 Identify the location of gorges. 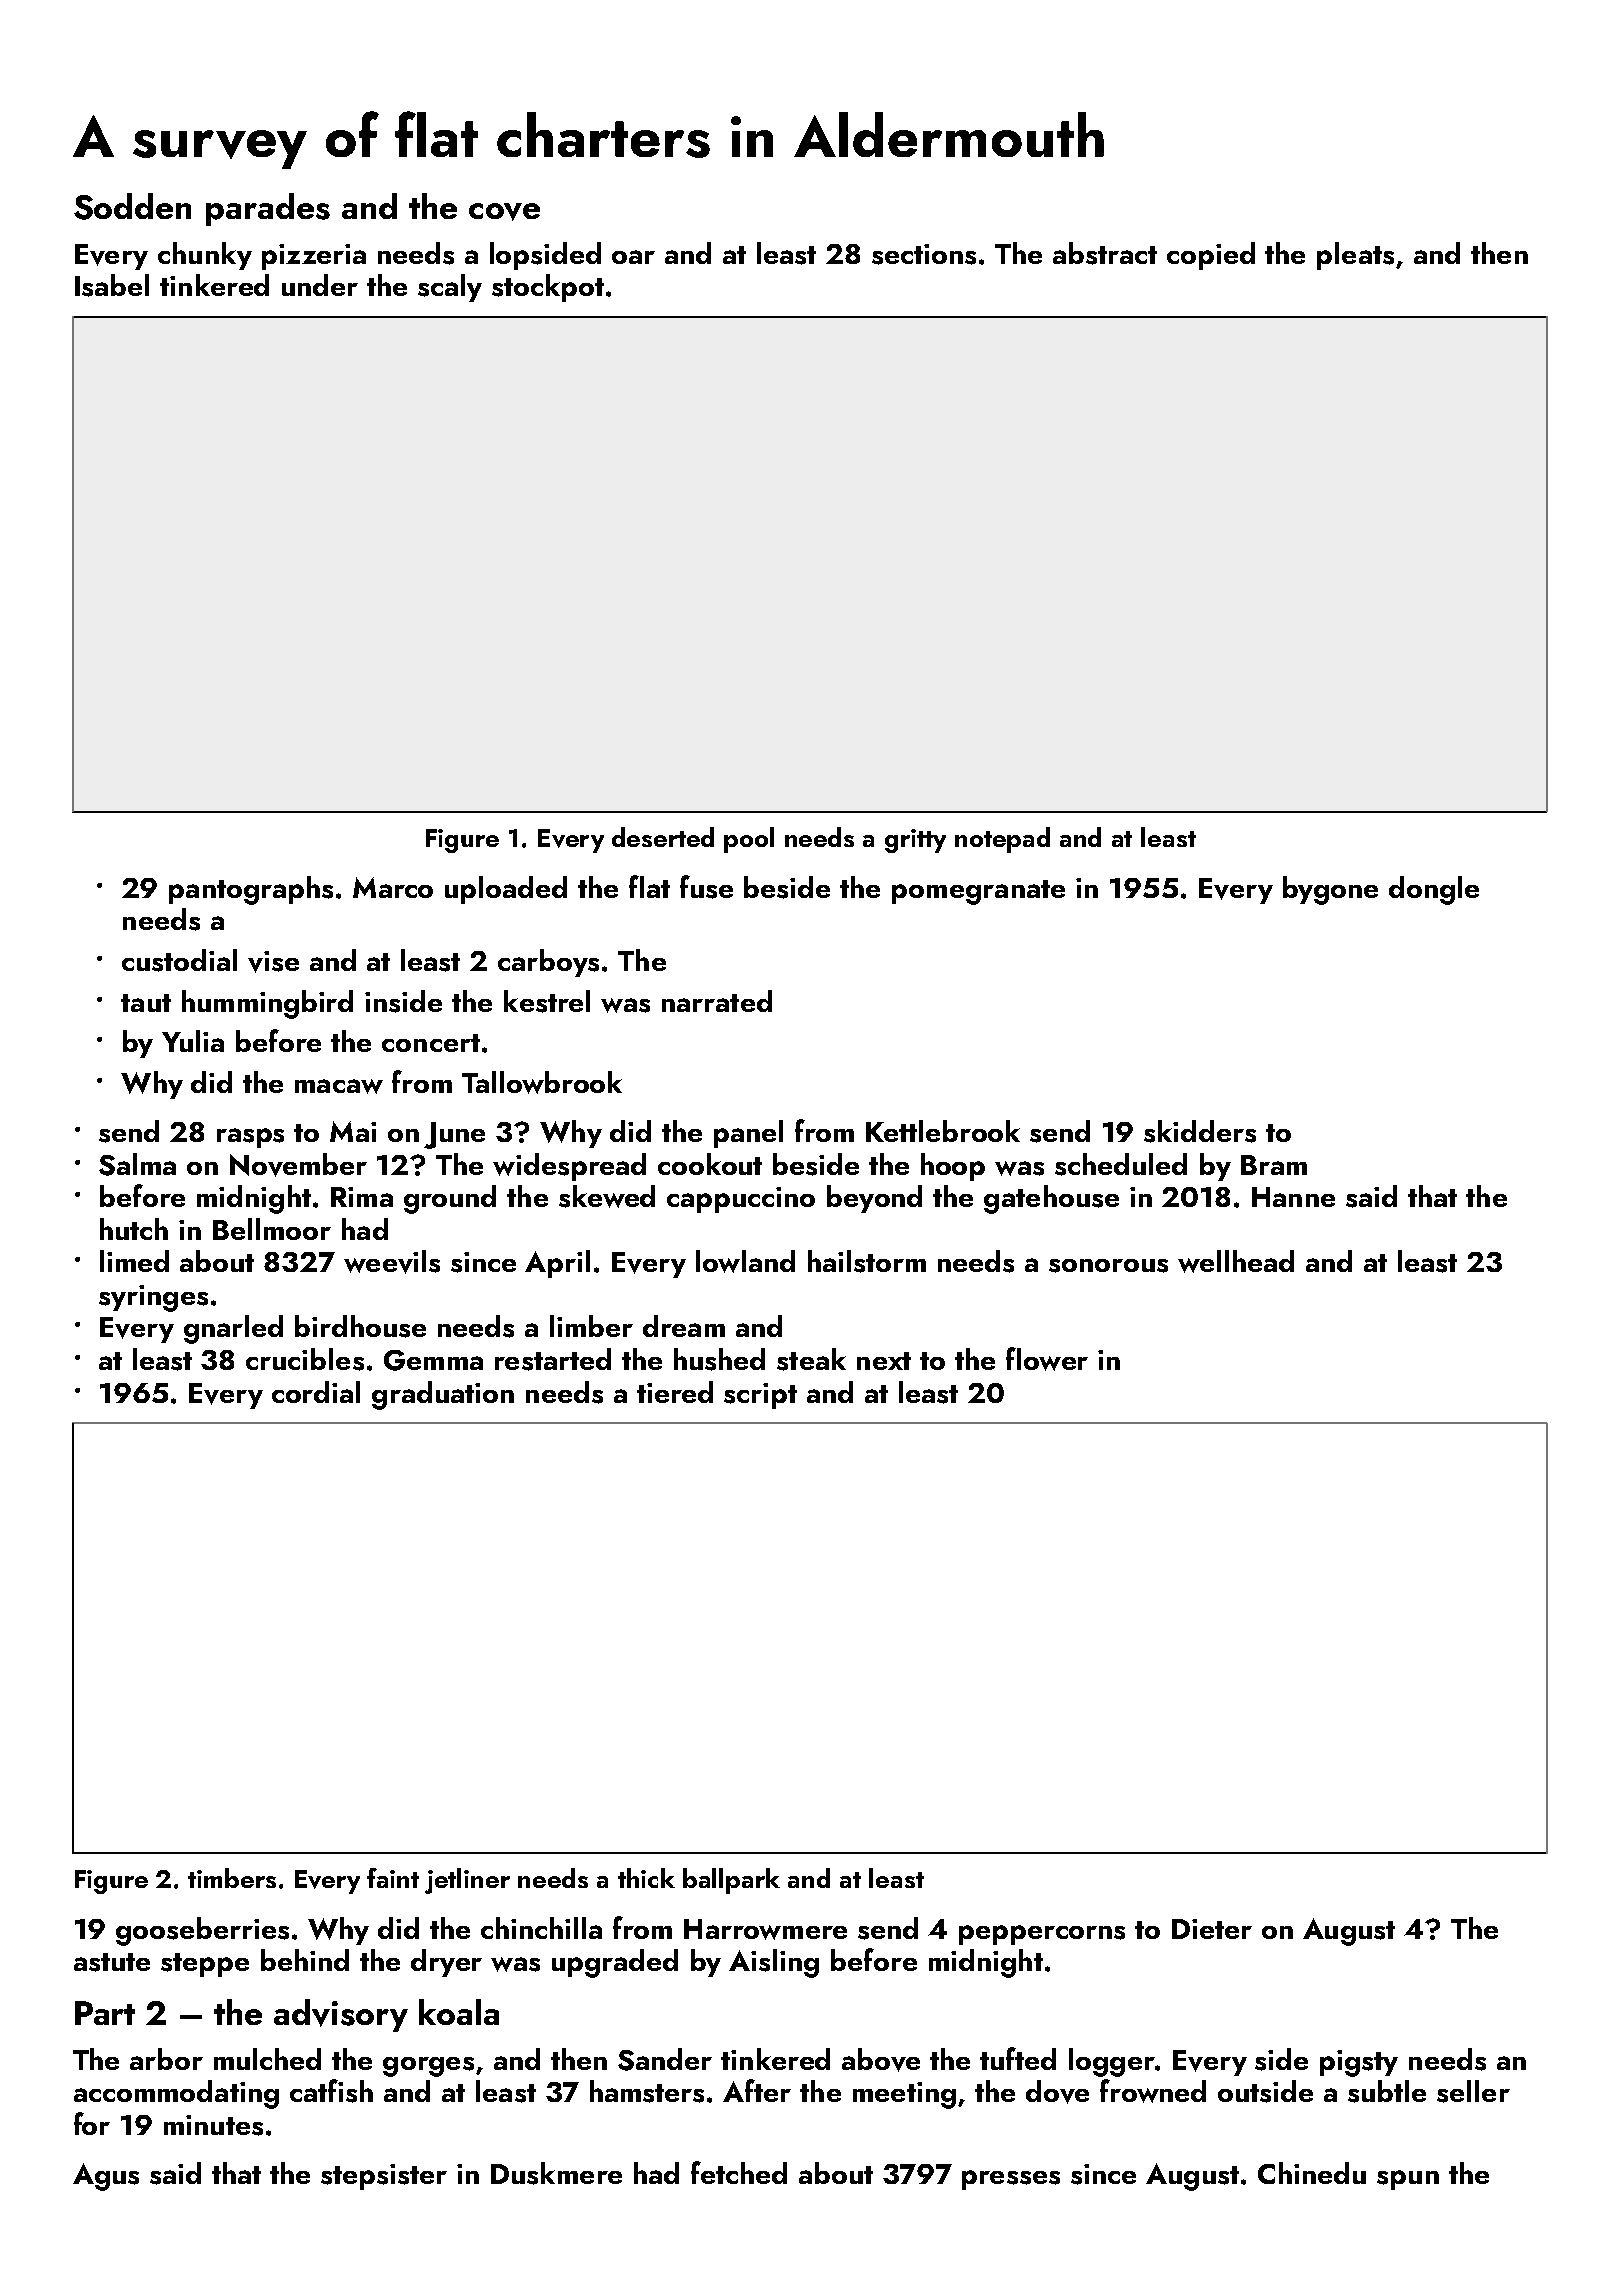
(428, 2067).
